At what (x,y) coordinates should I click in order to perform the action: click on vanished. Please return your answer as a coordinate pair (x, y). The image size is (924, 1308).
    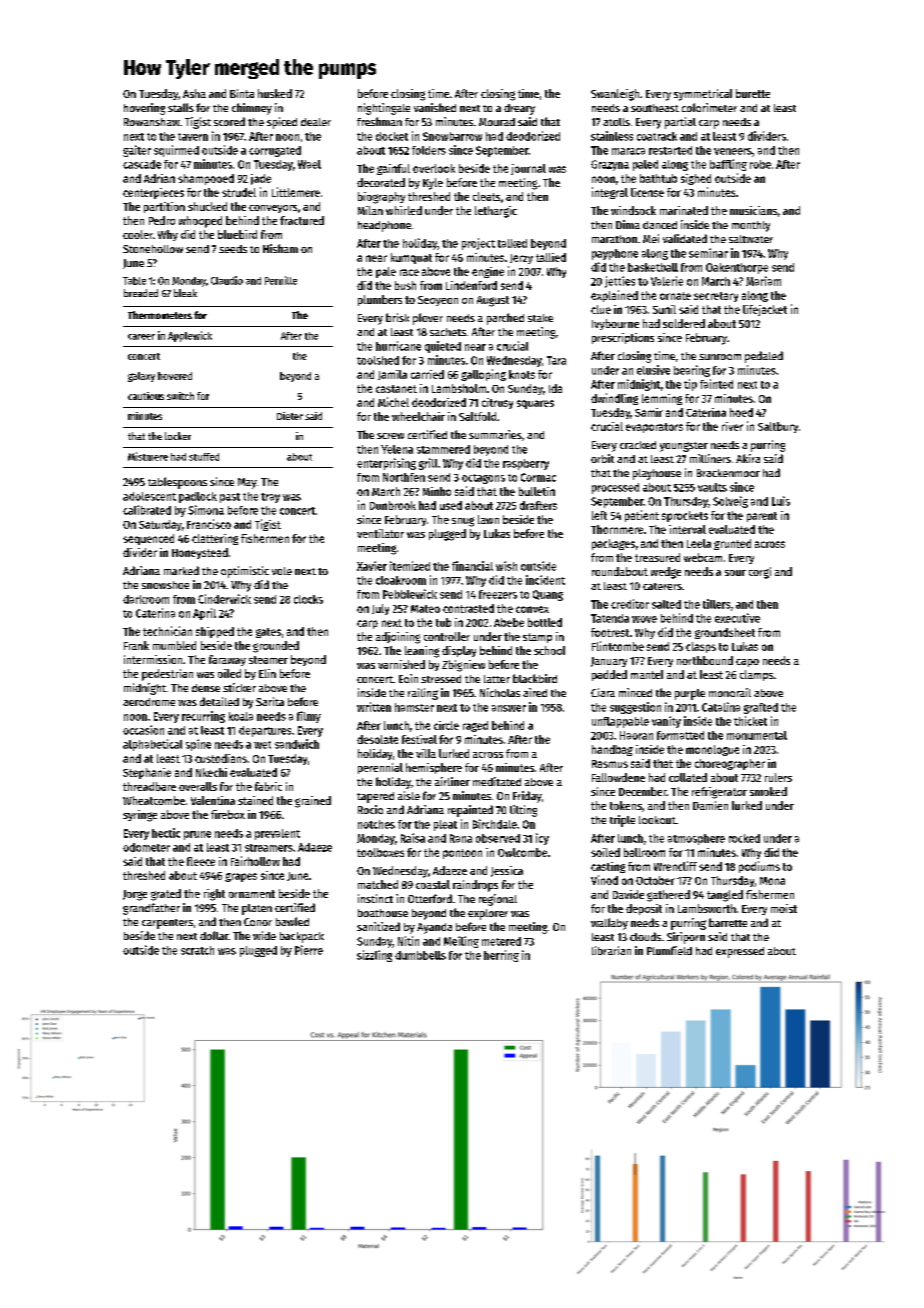
    Looking at the image, I should click on (435, 107).
